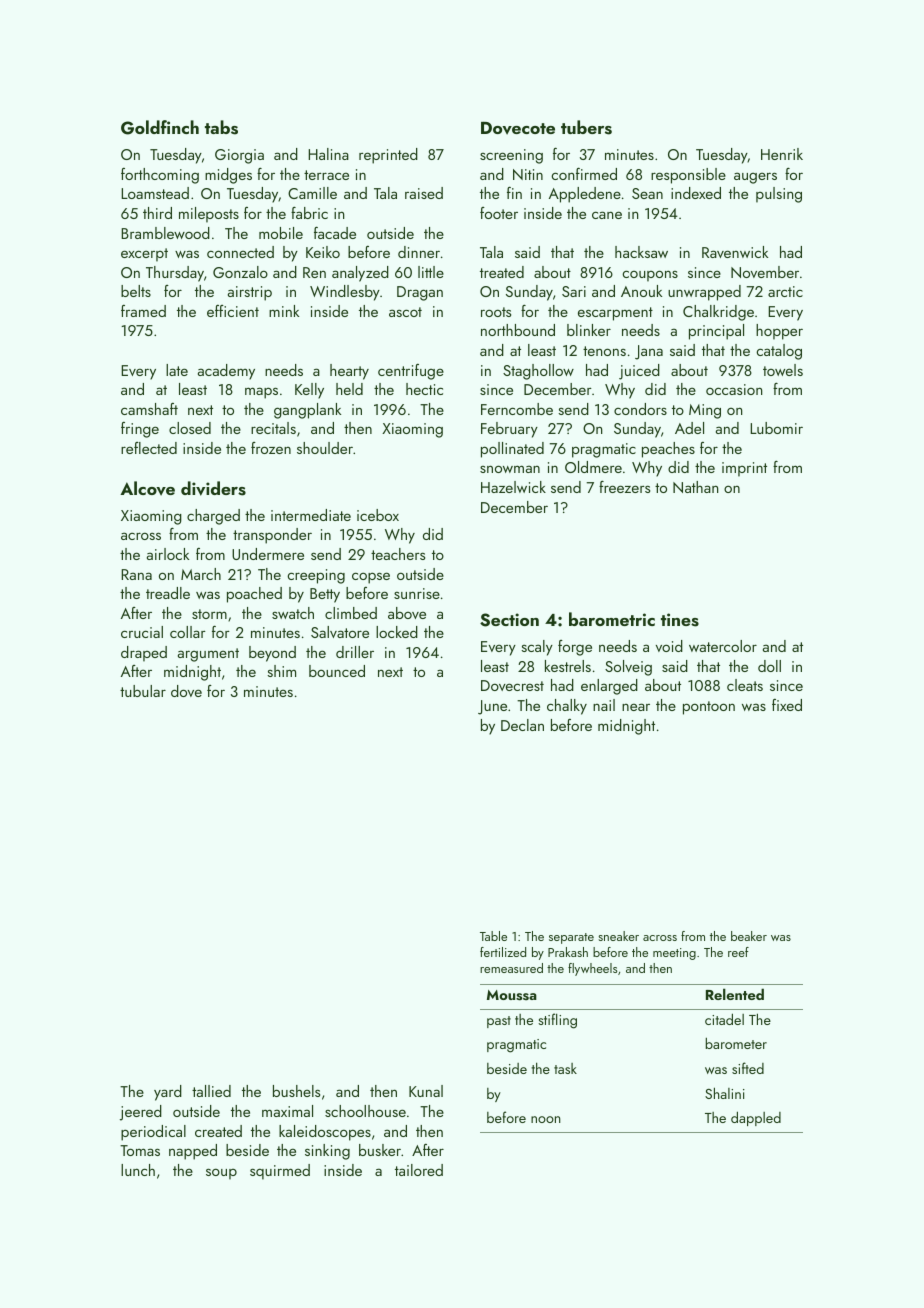  Describe the element at coordinates (769, 666) in the screenshot. I see `doll` at that location.
